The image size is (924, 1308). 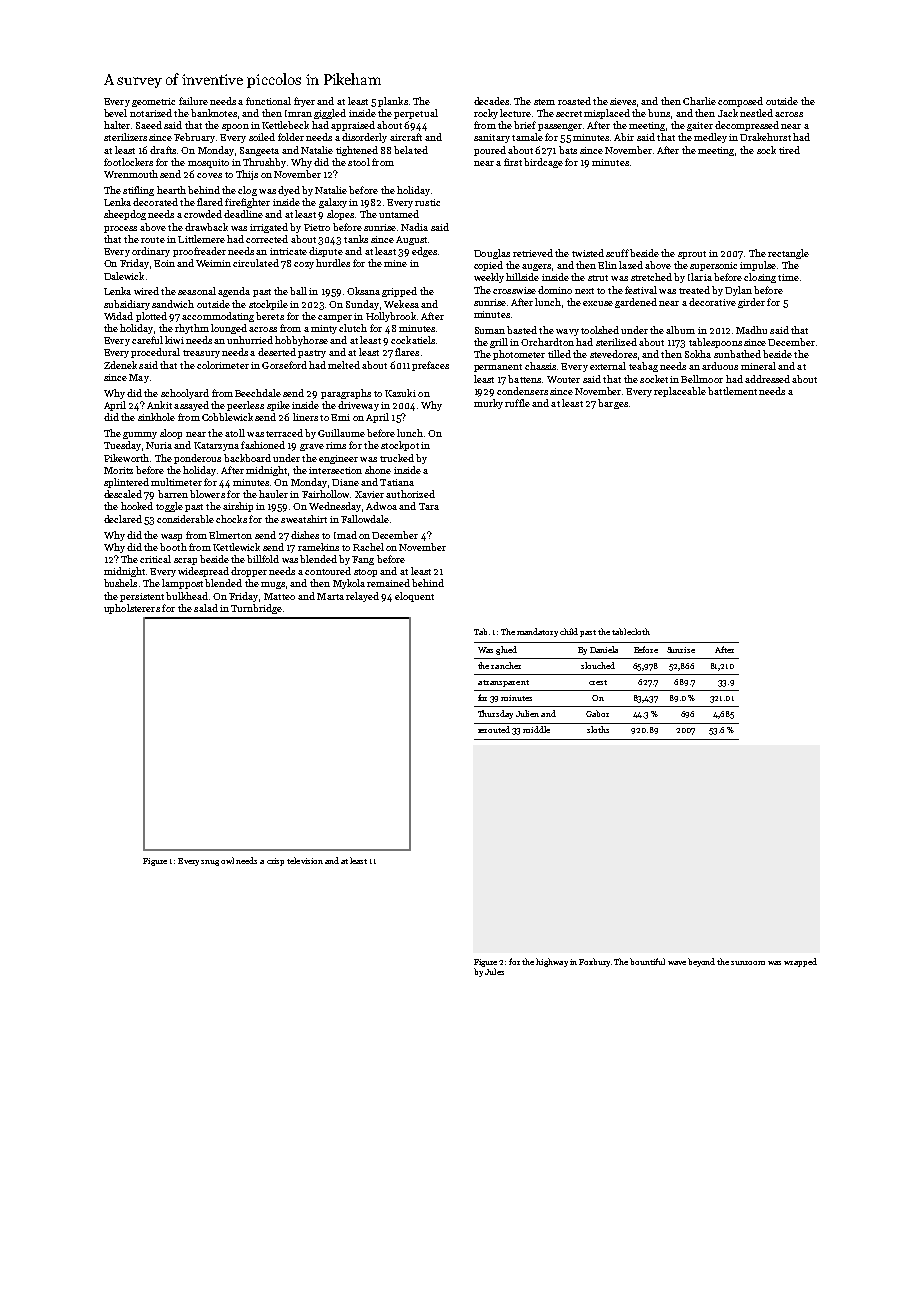 What do you see at coordinates (680, 392) in the document?
I see `replaceable` at bounding box center [680, 392].
